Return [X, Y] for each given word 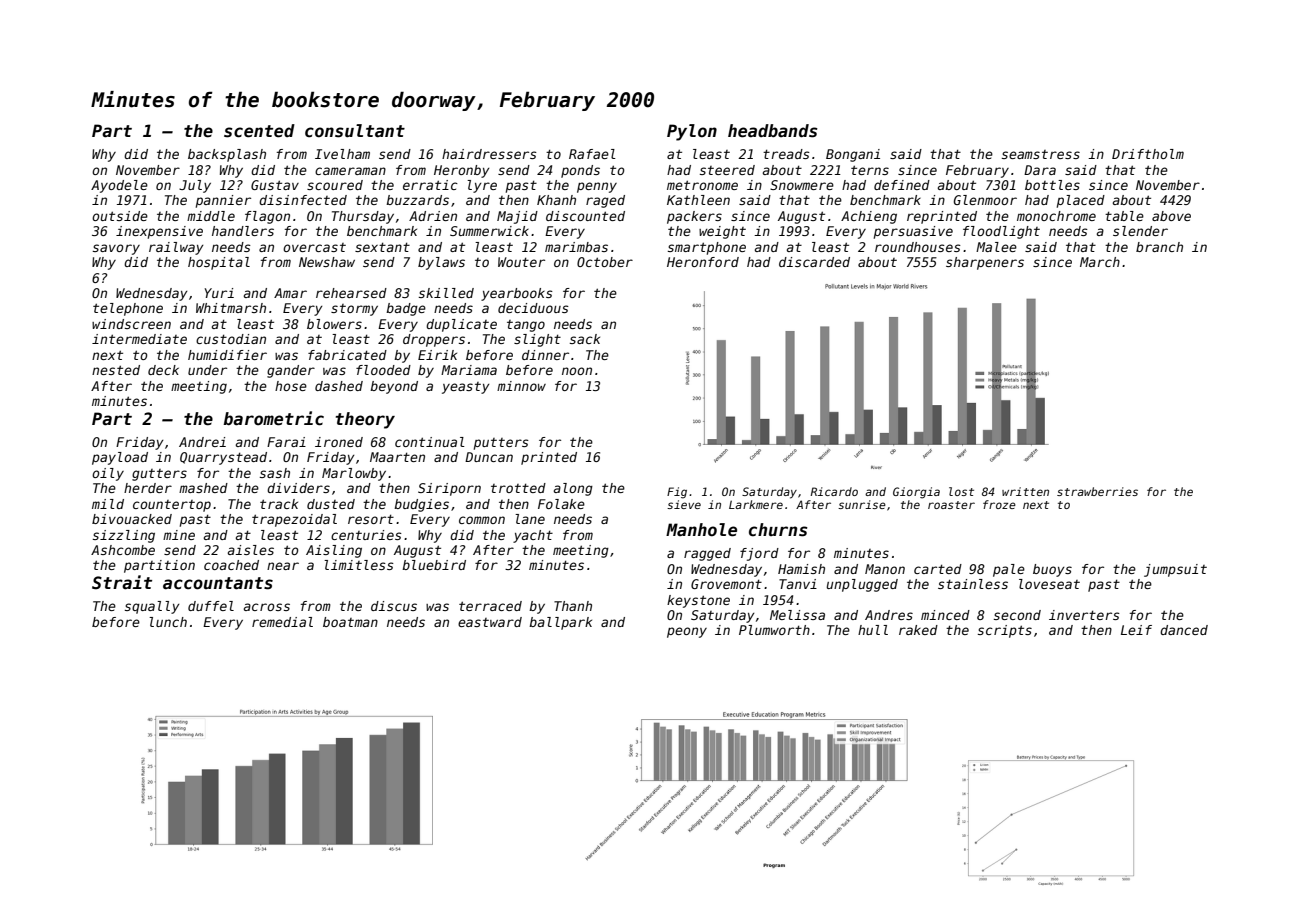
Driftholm [1148, 154]
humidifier [227, 355]
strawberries [1097, 491]
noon [577, 371]
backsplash [227, 155]
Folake [561, 504]
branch [1159, 247]
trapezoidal [294, 520]
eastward [490, 622]
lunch [168, 622]
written [1025, 491]
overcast [314, 247]
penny [597, 187]
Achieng [869, 217]
